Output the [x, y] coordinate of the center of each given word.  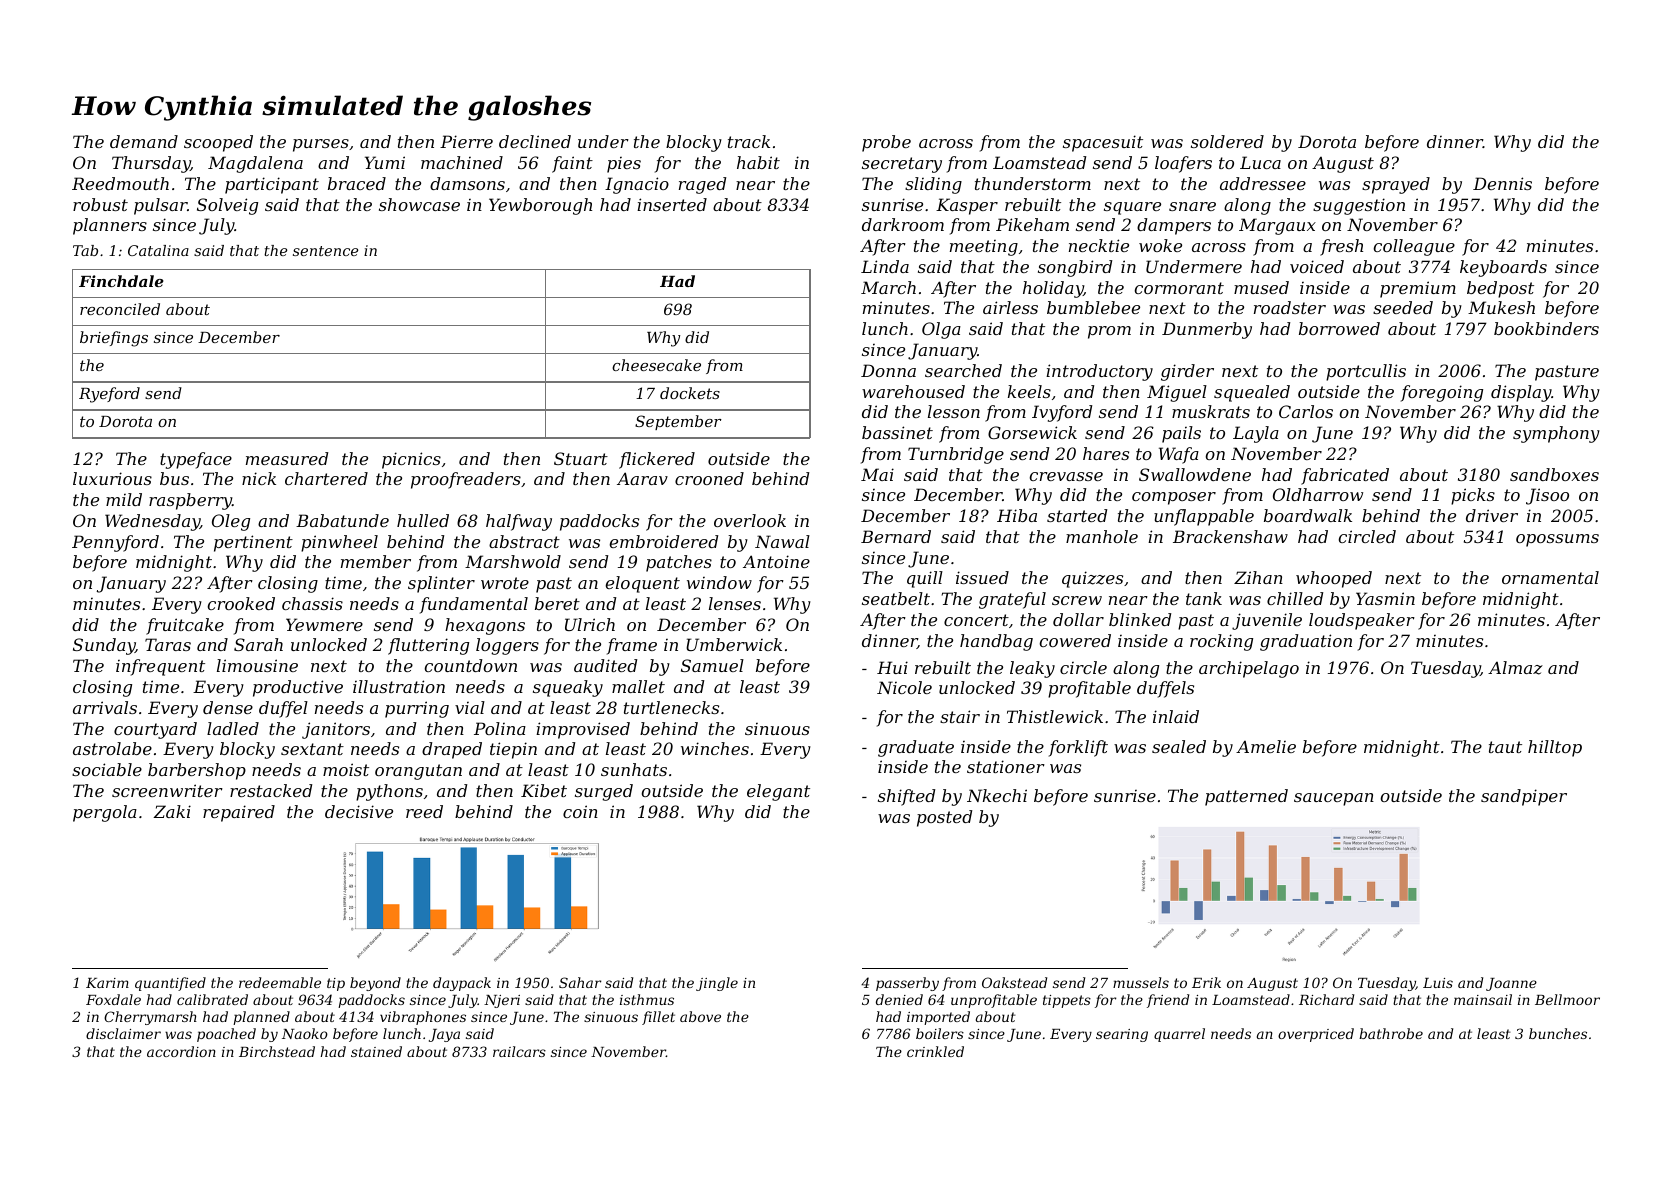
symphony [1556, 434]
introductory [1099, 372]
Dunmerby [1207, 330]
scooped [218, 143]
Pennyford [115, 543]
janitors [336, 730]
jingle [717, 984]
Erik [1206, 982]
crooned [709, 478]
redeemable [280, 982]
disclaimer [123, 1033]
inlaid [1176, 716]
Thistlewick [1055, 716]
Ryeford [109, 395]
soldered [1227, 141]
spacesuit [1103, 143]
